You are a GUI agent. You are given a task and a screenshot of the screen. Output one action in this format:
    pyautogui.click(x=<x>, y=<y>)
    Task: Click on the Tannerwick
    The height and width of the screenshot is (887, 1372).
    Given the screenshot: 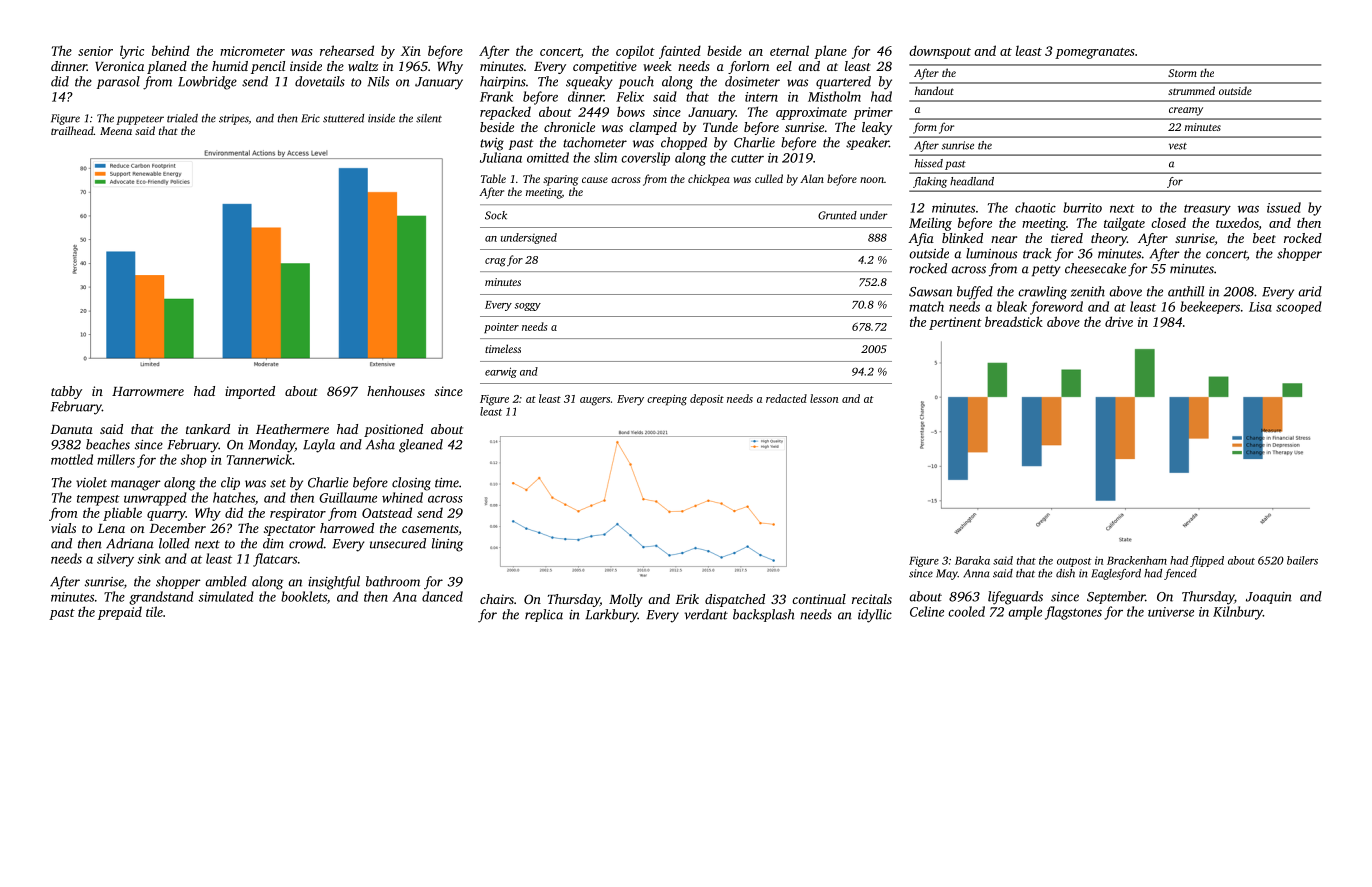 What is the action you would take?
    pyautogui.click(x=259, y=459)
